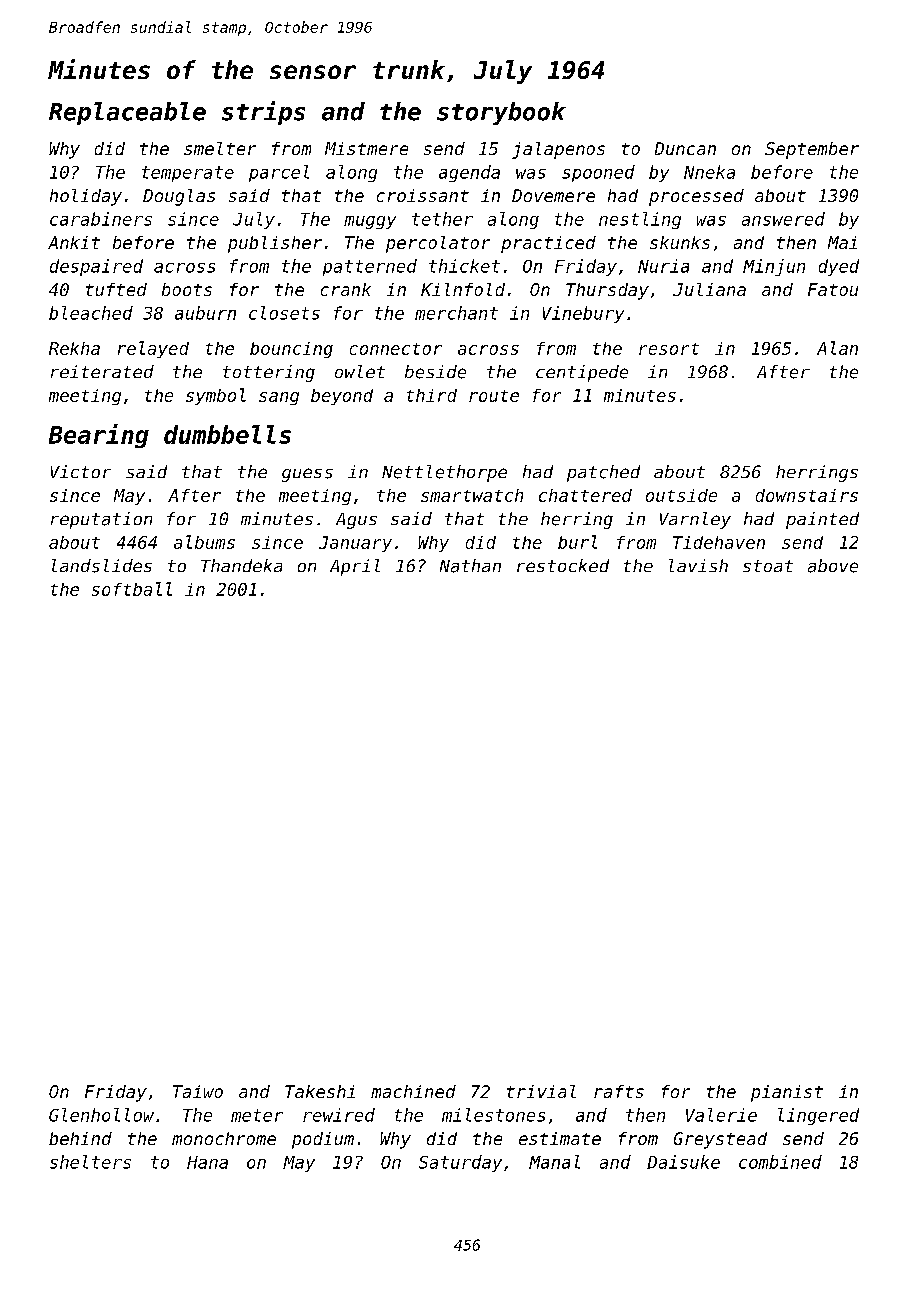 Image resolution: width=908 pixels, height=1316 pixels. I want to click on practiced, so click(548, 244).
